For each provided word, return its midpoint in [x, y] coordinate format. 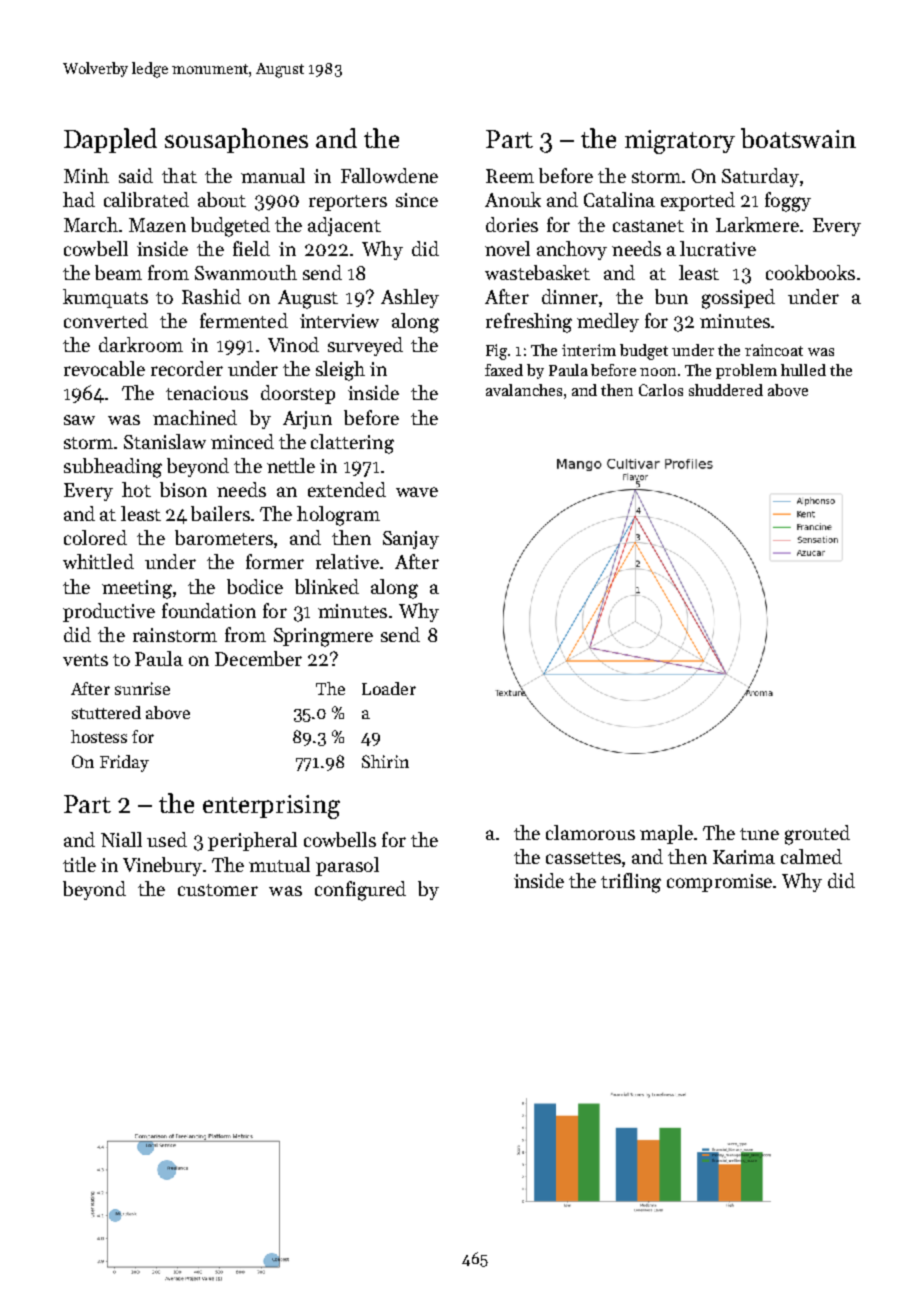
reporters [348, 203]
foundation [209, 610]
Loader [389, 688]
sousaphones [236, 140]
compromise [719, 883]
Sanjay [411, 540]
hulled [803, 370]
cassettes [583, 858]
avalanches [524, 390]
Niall [121, 839]
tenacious [207, 393]
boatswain [798, 138]
